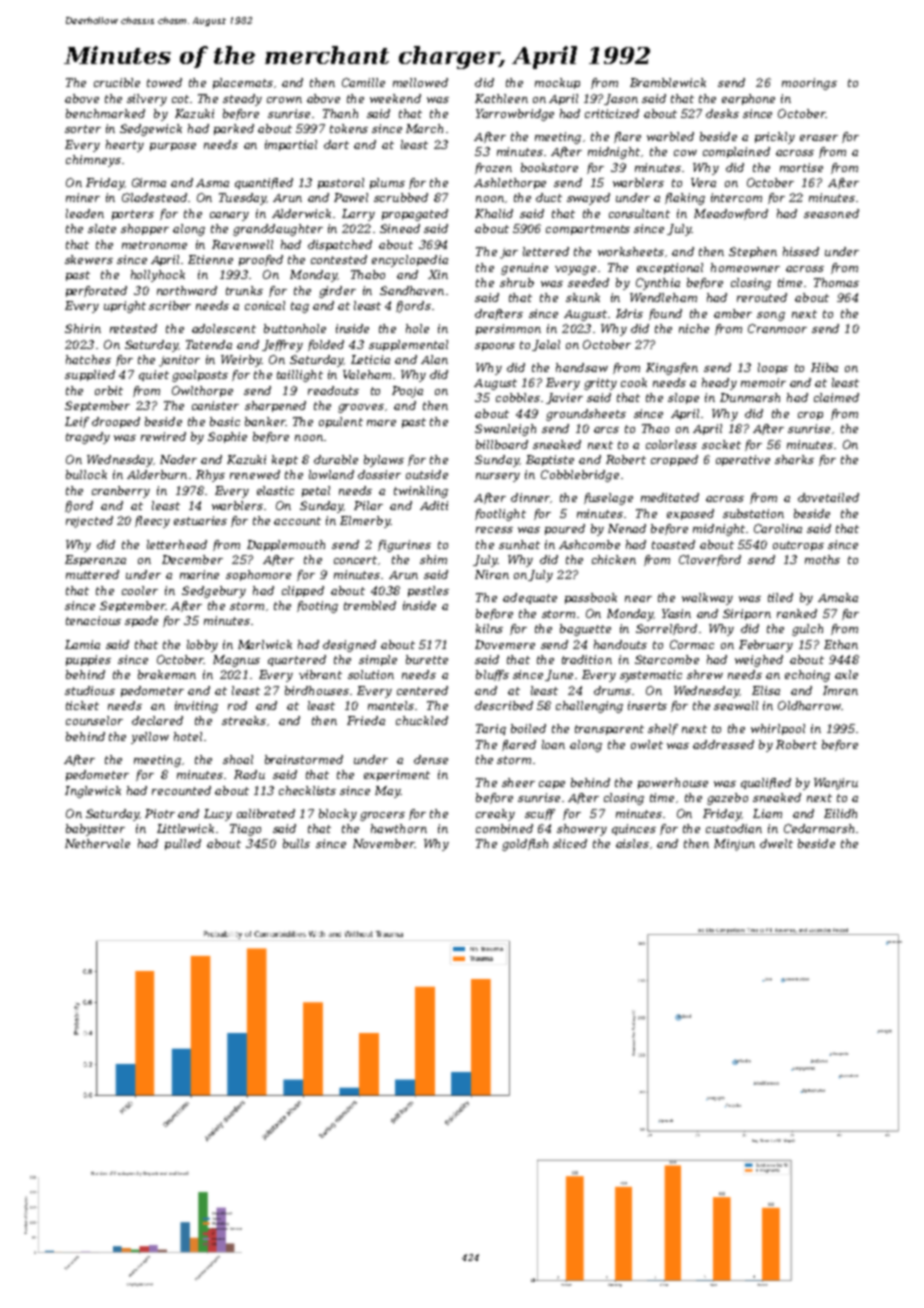 The height and width of the document is (1308, 924). What do you see at coordinates (710, 560) in the document?
I see `Cloverford` at bounding box center [710, 560].
